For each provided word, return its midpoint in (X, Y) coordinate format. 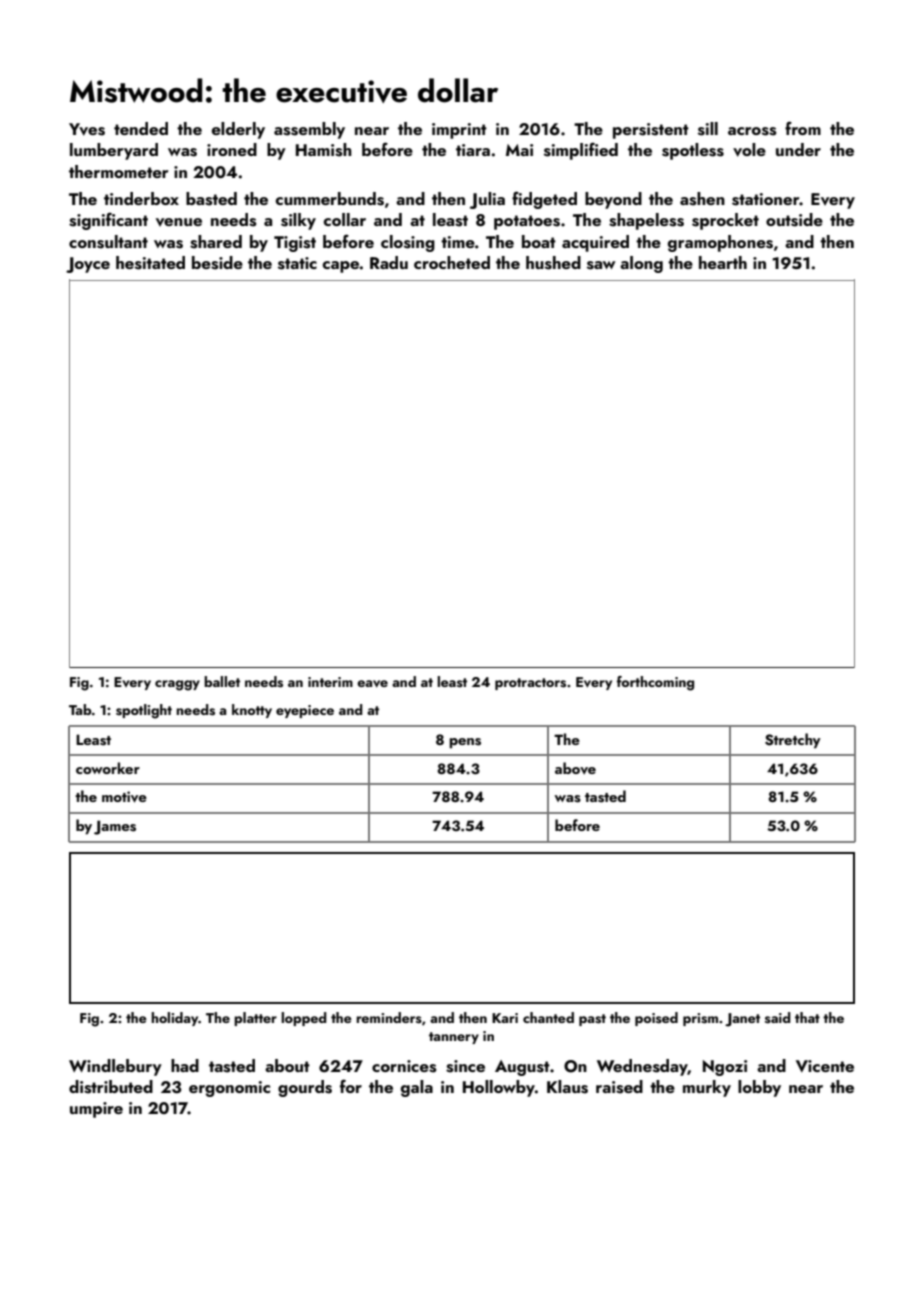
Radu (389, 262)
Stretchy (793, 740)
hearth (723, 262)
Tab (80, 709)
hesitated (150, 263)
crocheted (452, 262)
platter (255, 1019)
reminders (389, 1018)
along (641, 264)
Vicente (825, 1066)
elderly (238, 130)
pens (465, 743)
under (798, 149)
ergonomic (229, 1089)
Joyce (88, 265)
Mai (519, 150)
